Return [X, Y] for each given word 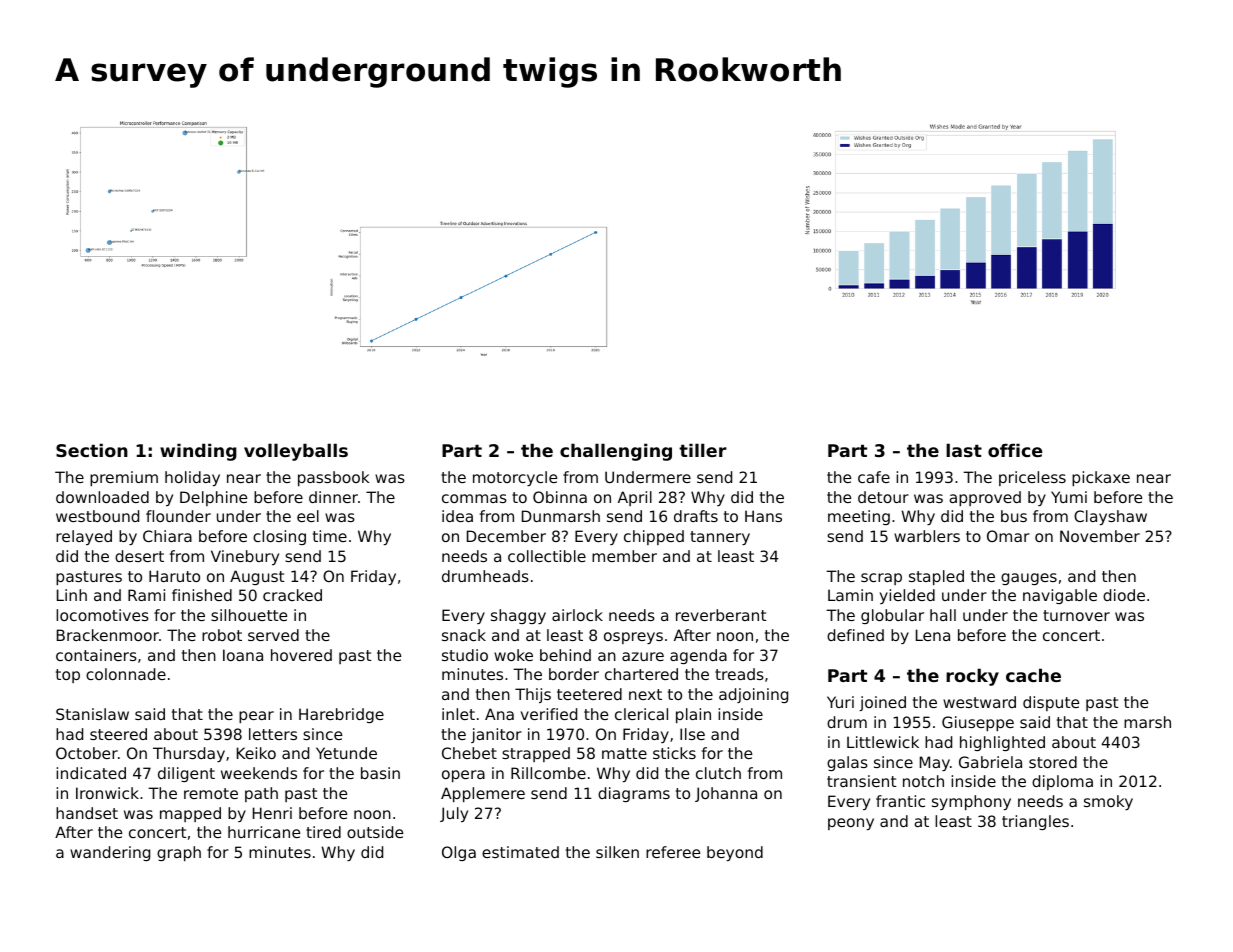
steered [118, 734]
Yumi [1069, 497]
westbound [97, 516]
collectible [547, 556]
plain [693, 715]
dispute [1051, 703]
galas [847, 763]
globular [892, 616]
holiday [192, 478]
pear [256, 717]
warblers [927, 536]
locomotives [102, 615]
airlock [577, 615]
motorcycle [515, 478]
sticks [674, 753]
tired [323, 832]
